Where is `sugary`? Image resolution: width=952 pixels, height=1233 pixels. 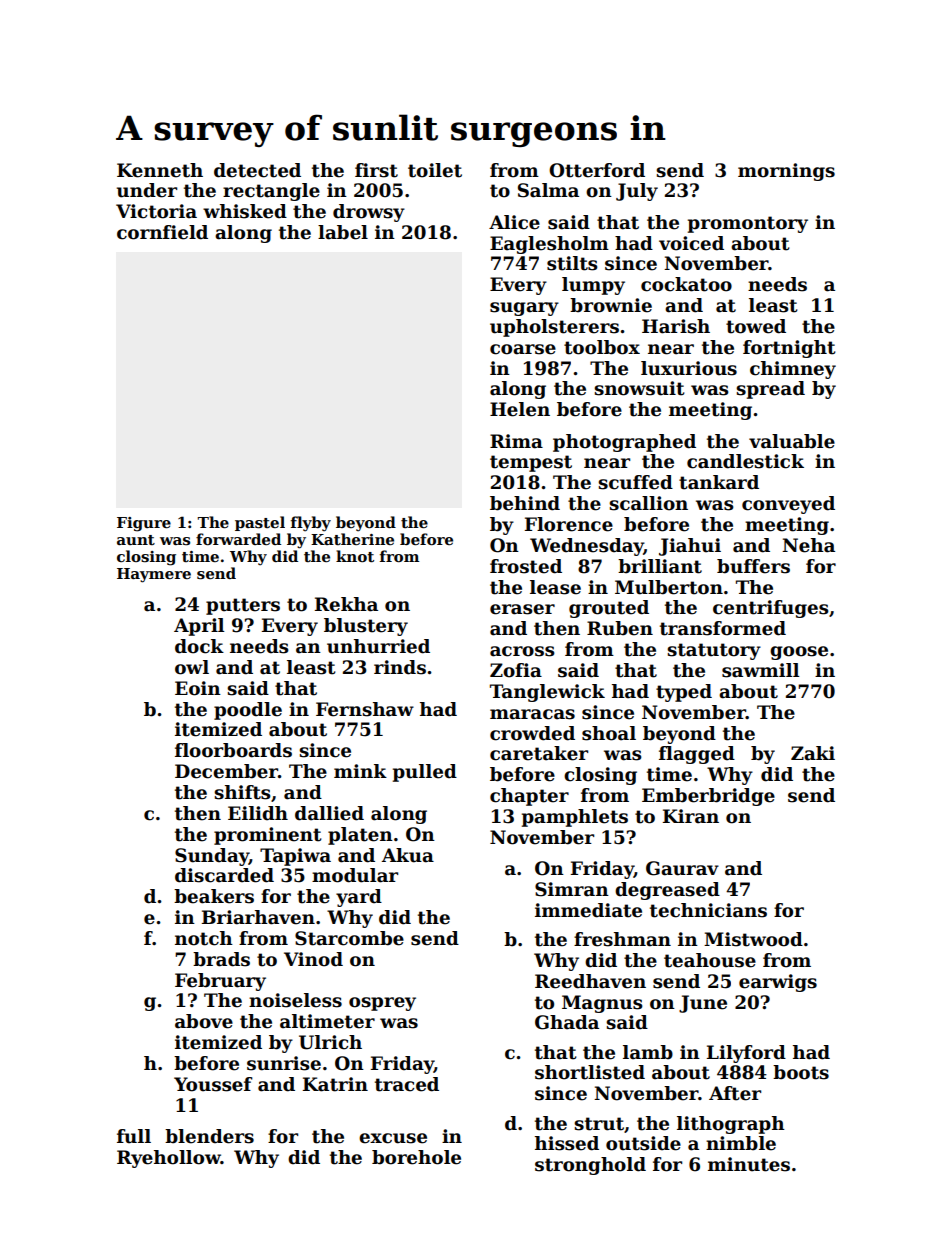 sugary is located at coordinates (524, 309).
